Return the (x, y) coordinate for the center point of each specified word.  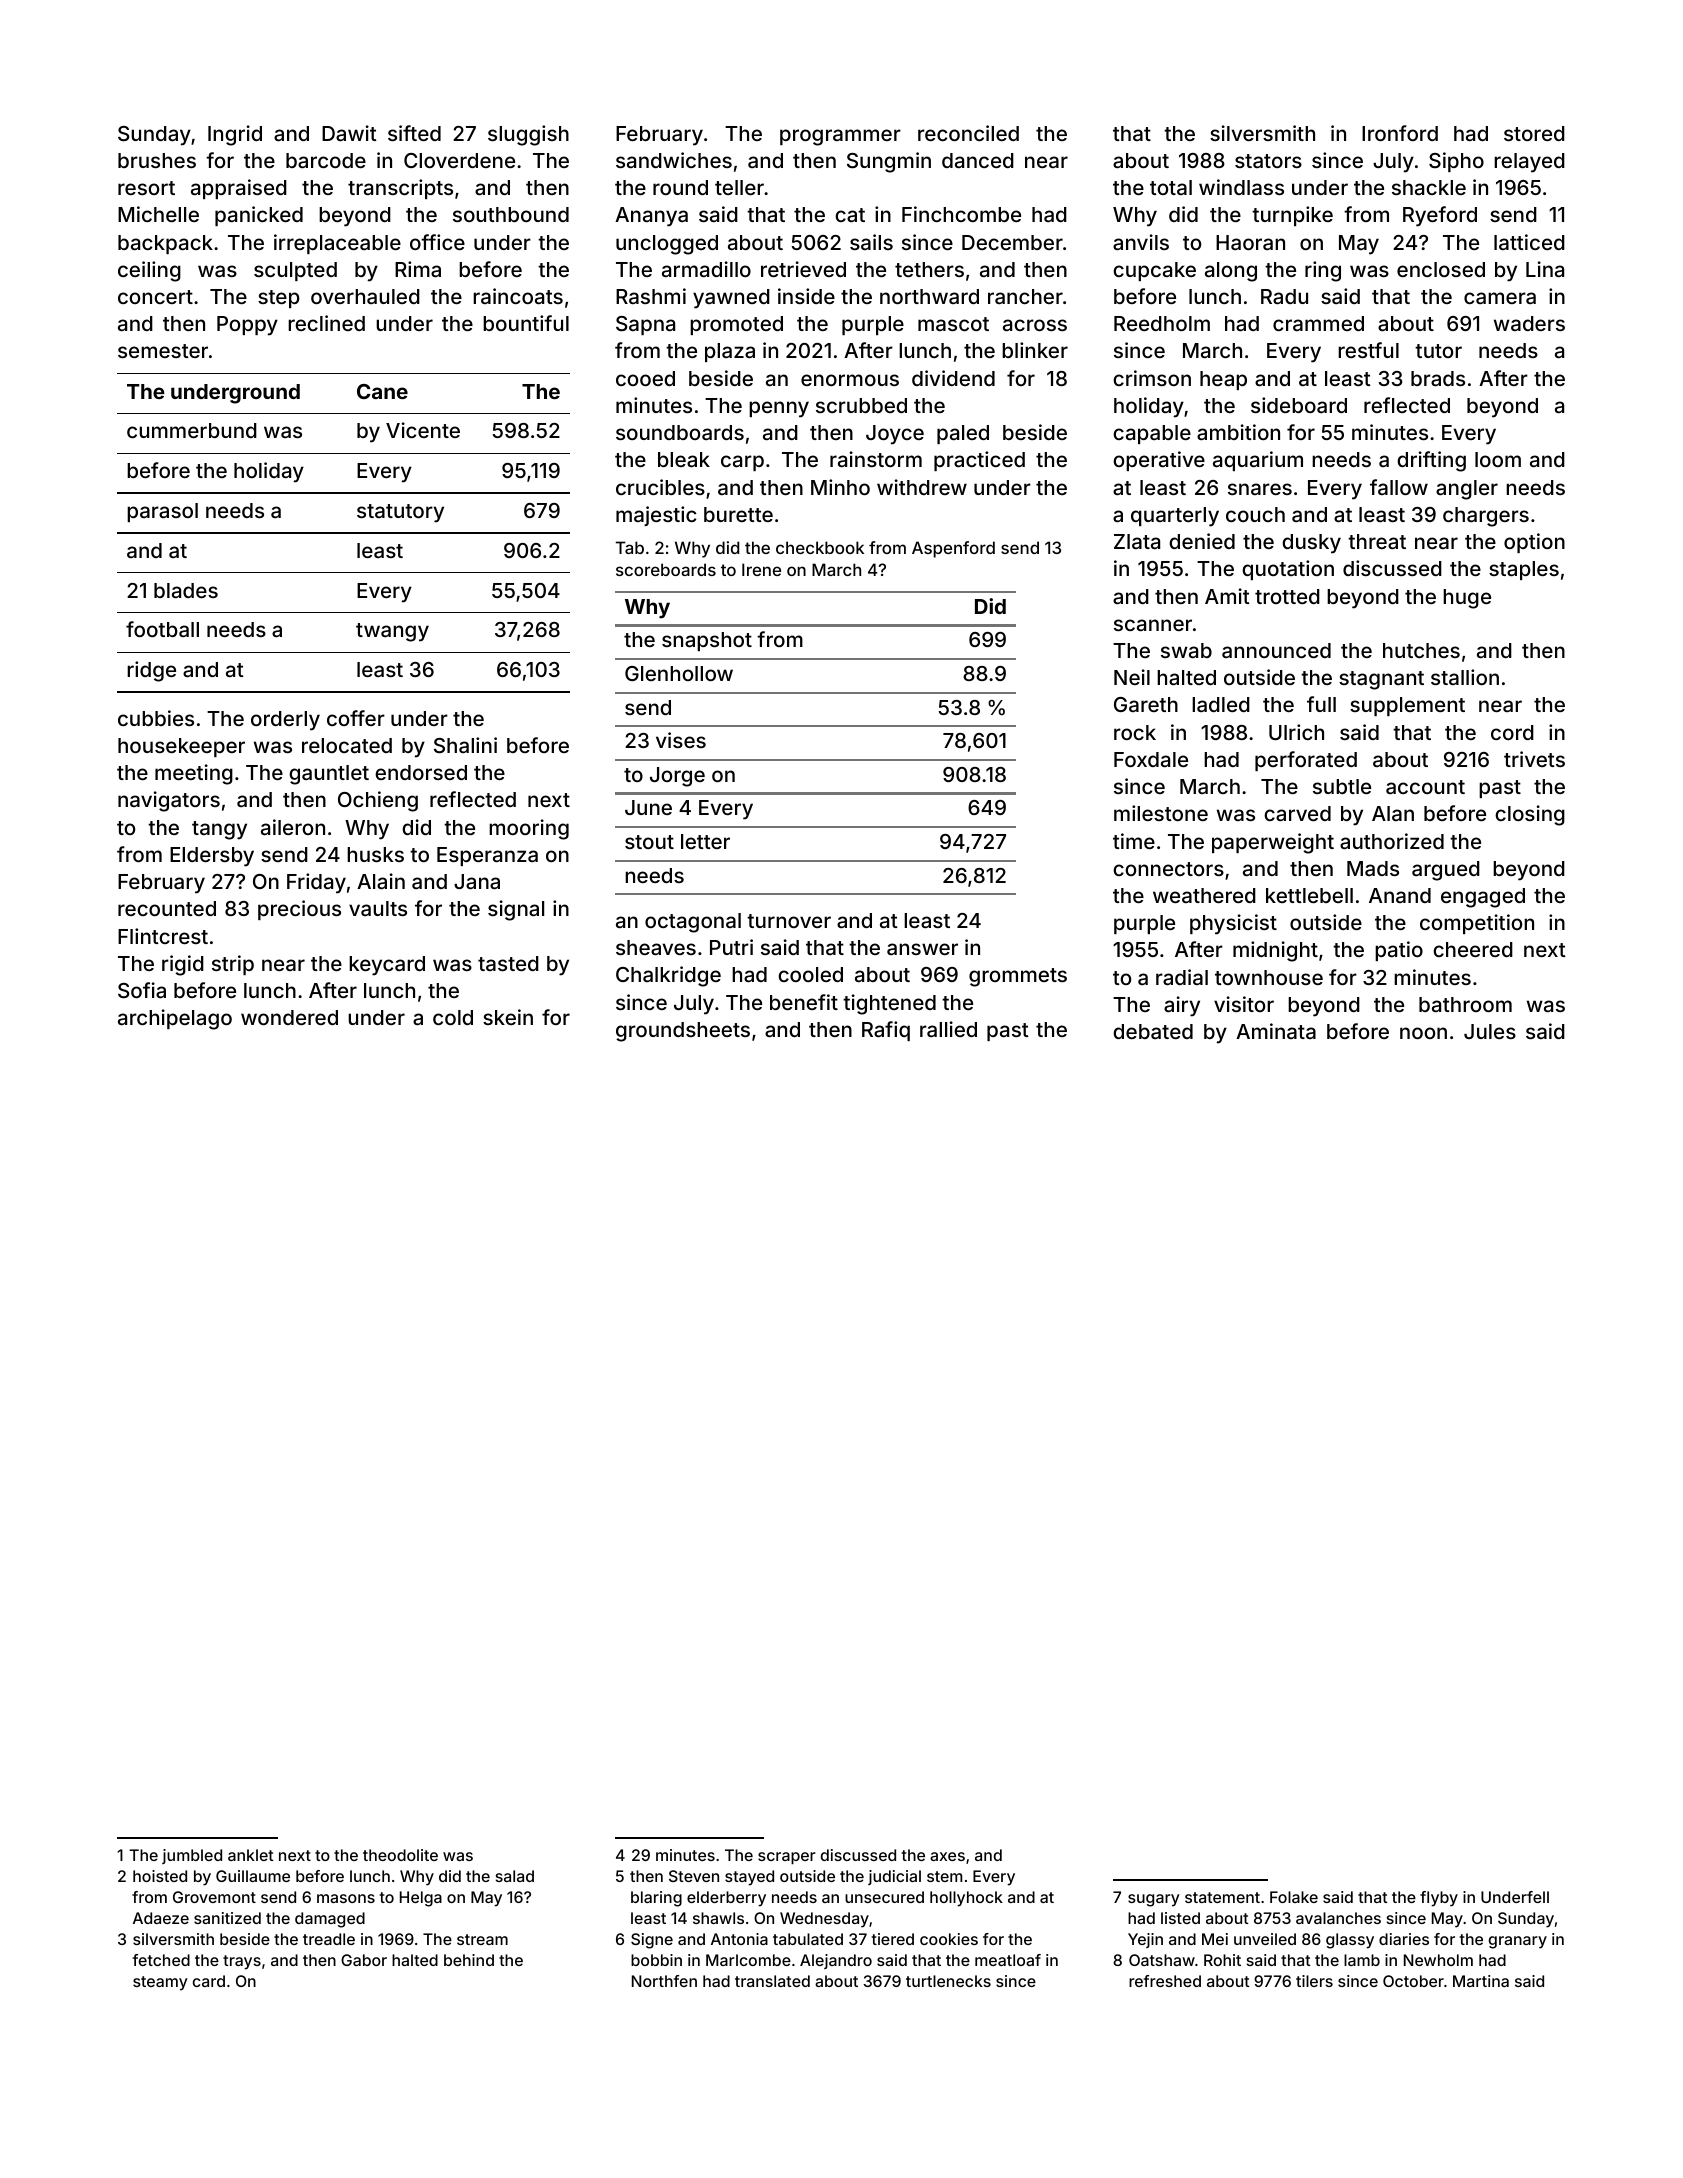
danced (978, 160)
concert (155, 297)
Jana (477, 881)
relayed (1529, 163)
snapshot (707, 641)
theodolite (400, 1855)
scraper (787, 1858)
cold (453, 1017)
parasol (162, 512)
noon (1423, 1033)
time (1134, 841)
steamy (160, 1983)
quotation (1288, 570)
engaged (1483, 898)
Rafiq (886, 1031)
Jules (1490, 1031)
